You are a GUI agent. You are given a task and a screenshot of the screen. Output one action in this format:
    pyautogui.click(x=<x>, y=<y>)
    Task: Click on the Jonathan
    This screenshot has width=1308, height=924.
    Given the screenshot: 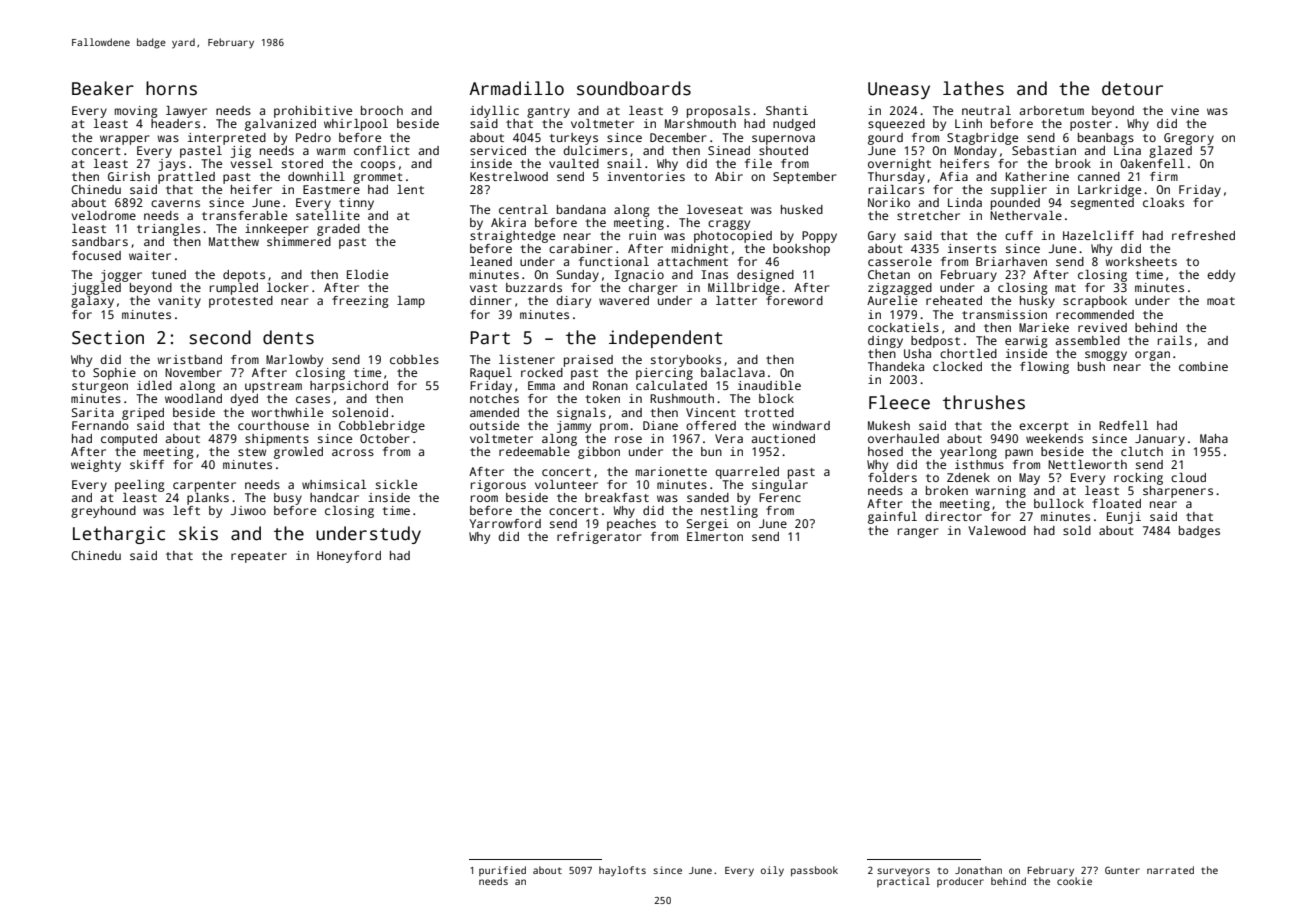 What is the action you would take?
    pyautogui.click(x=978, y=870)
